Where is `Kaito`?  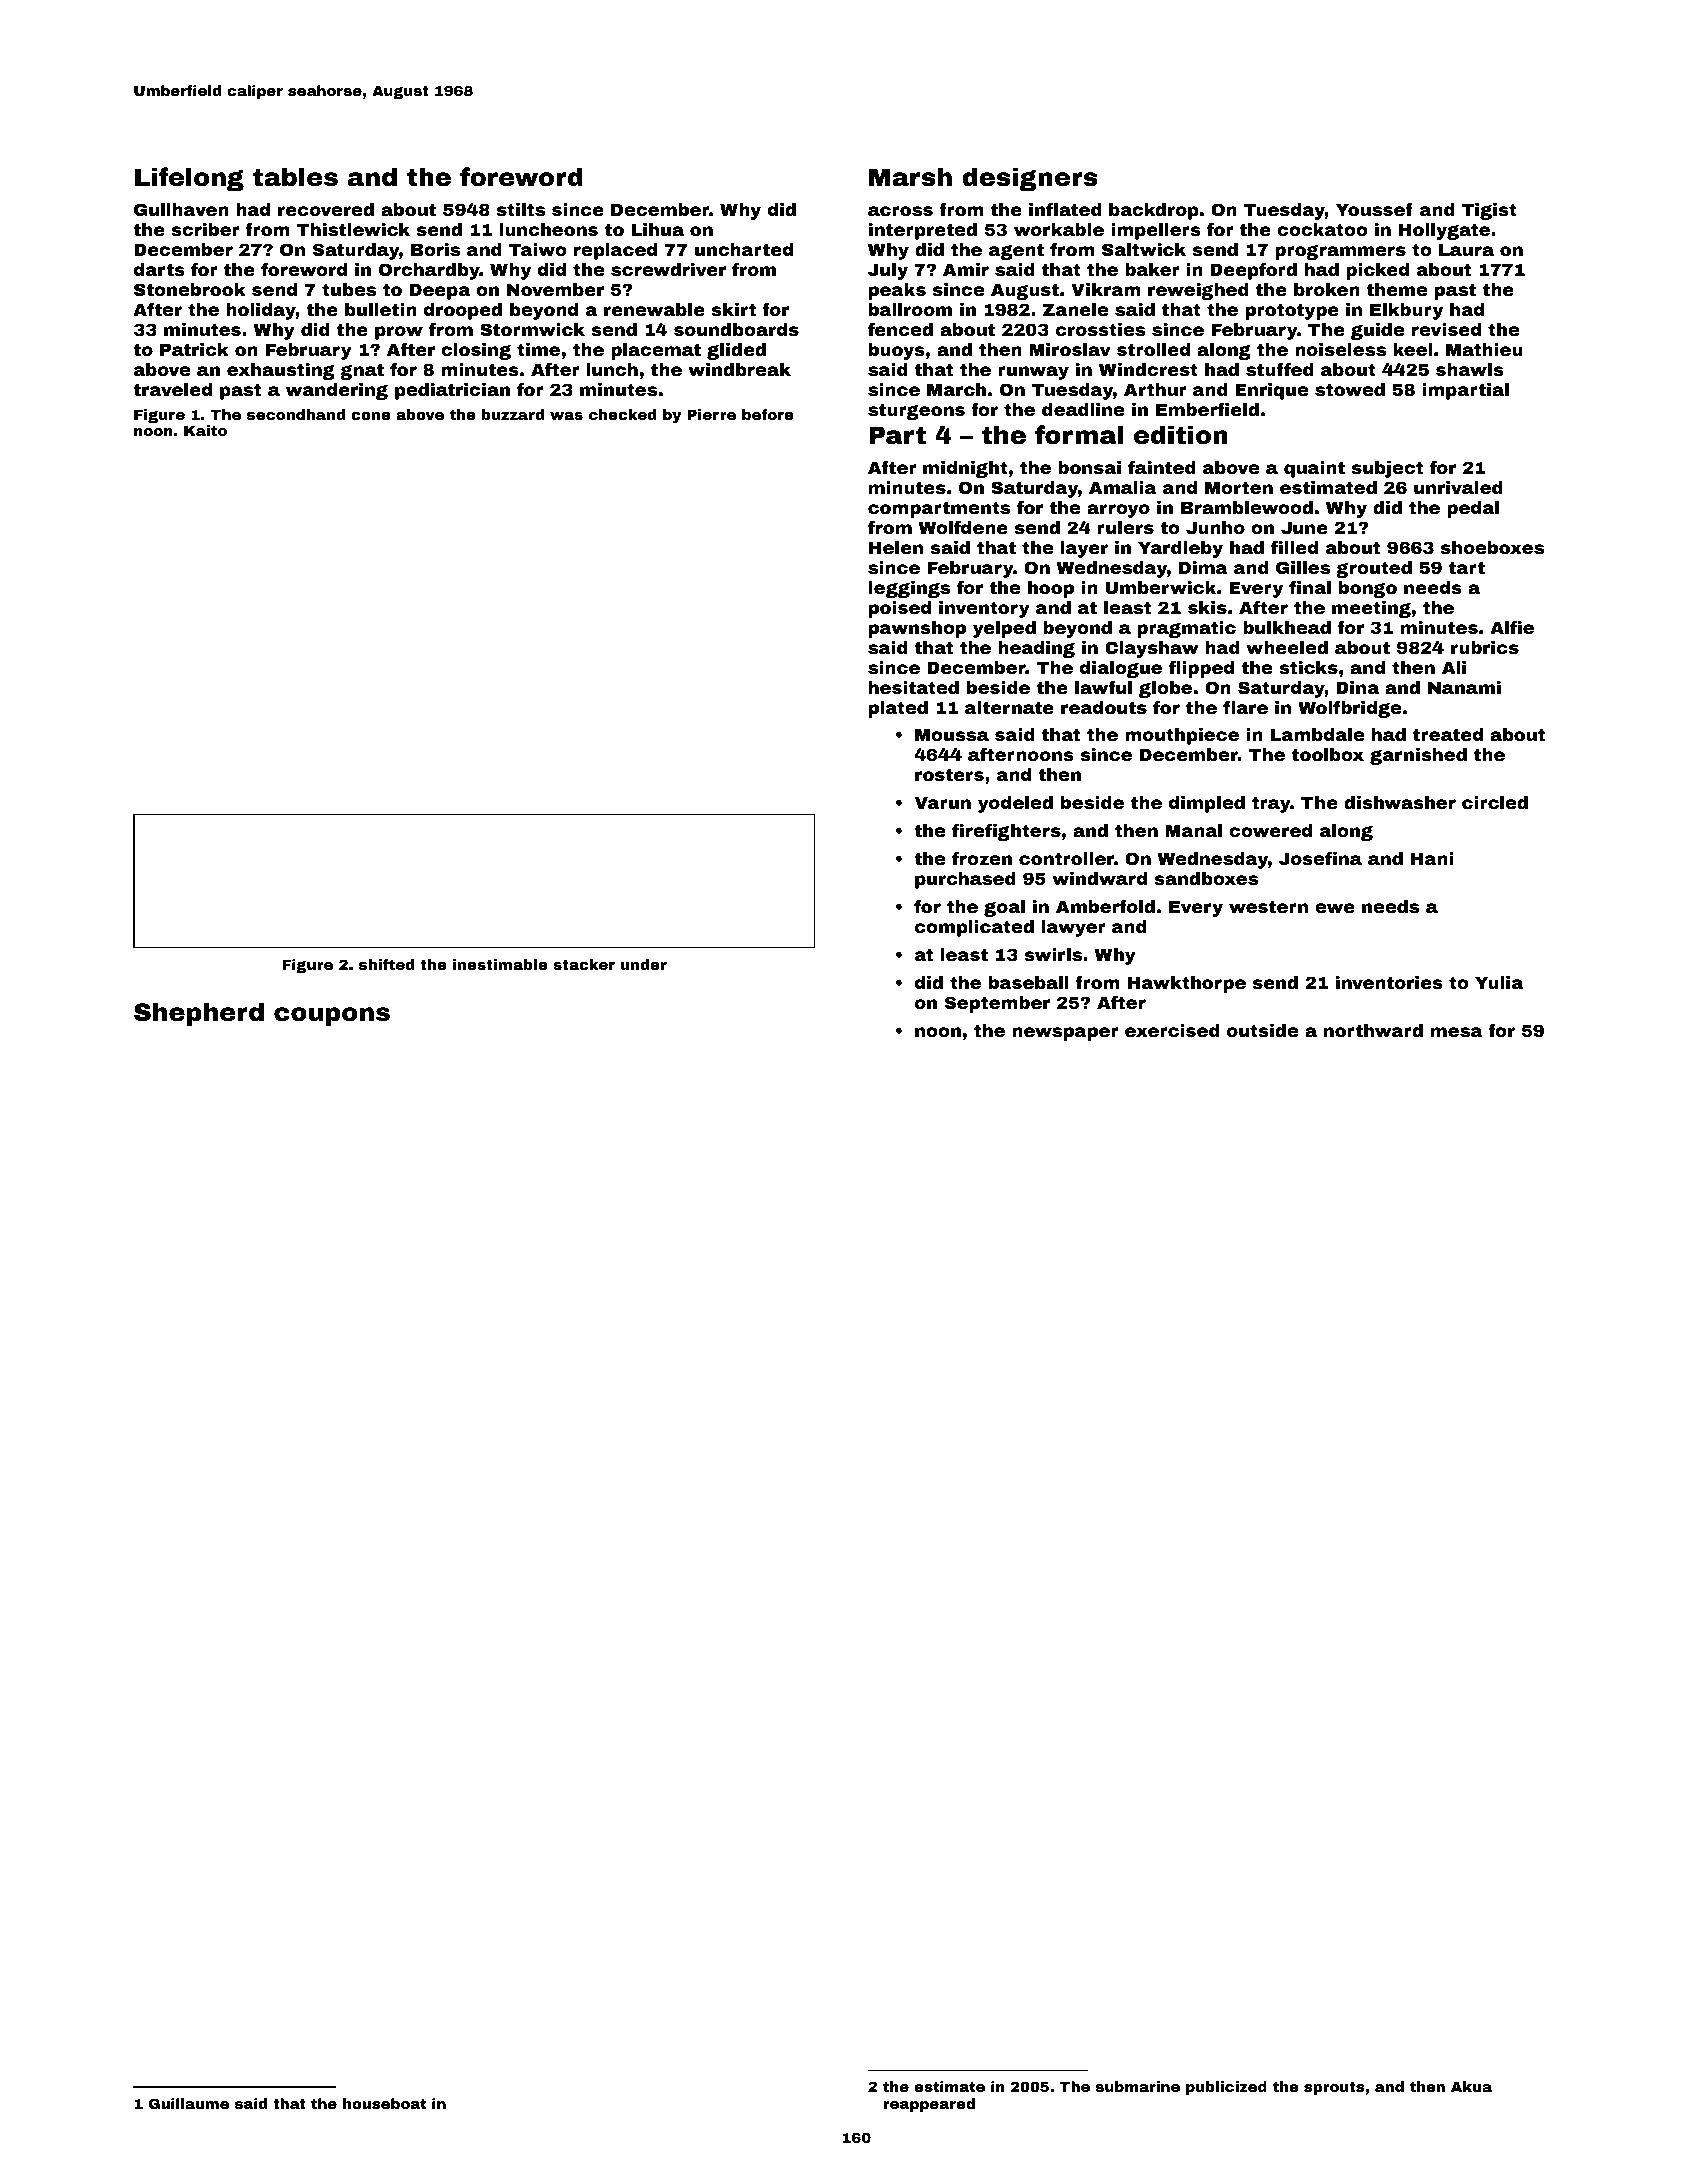 Kaito is located at coordinates (205, 430).
